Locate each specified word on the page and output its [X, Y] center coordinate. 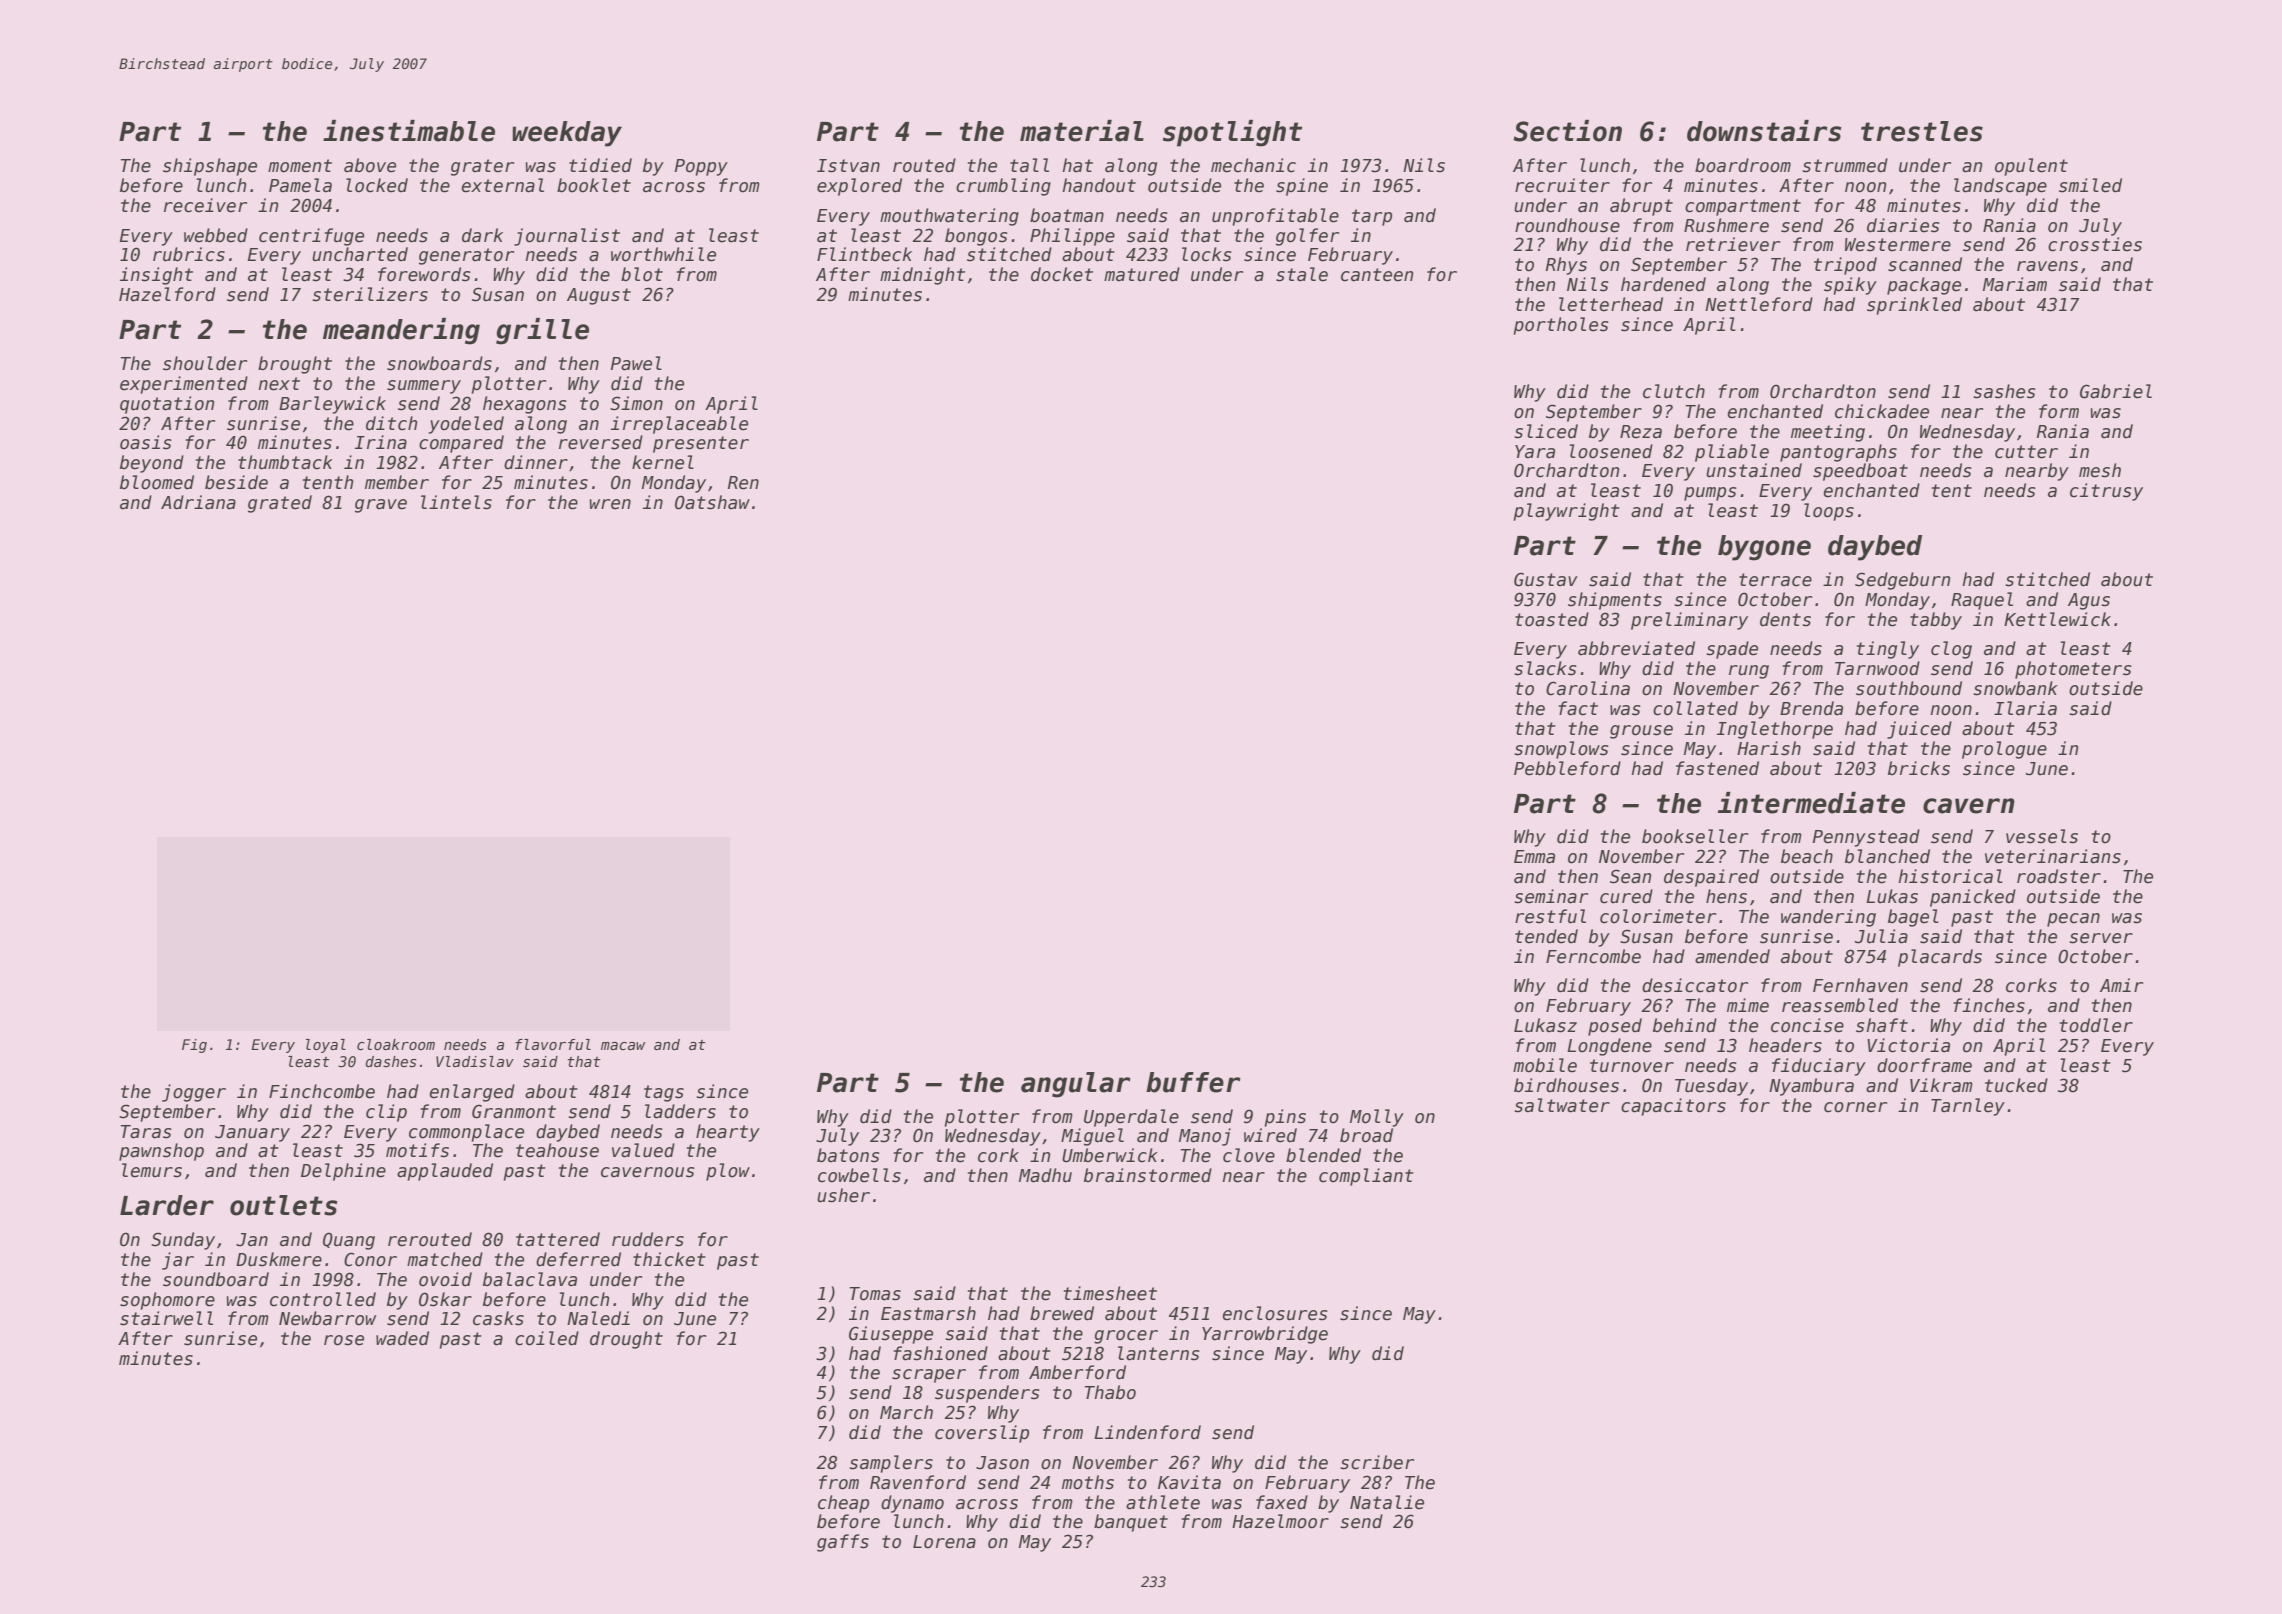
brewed [1062, 1313]
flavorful [553, 1044]
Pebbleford [1567, 768]
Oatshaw [712, 502]
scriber [1377, 1462]
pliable [1732, 453]
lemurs [152, 1170]
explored [859, 187]
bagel [1913, 918]
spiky [1850, 286]
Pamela [300, 185]
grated [280, 504]
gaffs [843, 1543]
